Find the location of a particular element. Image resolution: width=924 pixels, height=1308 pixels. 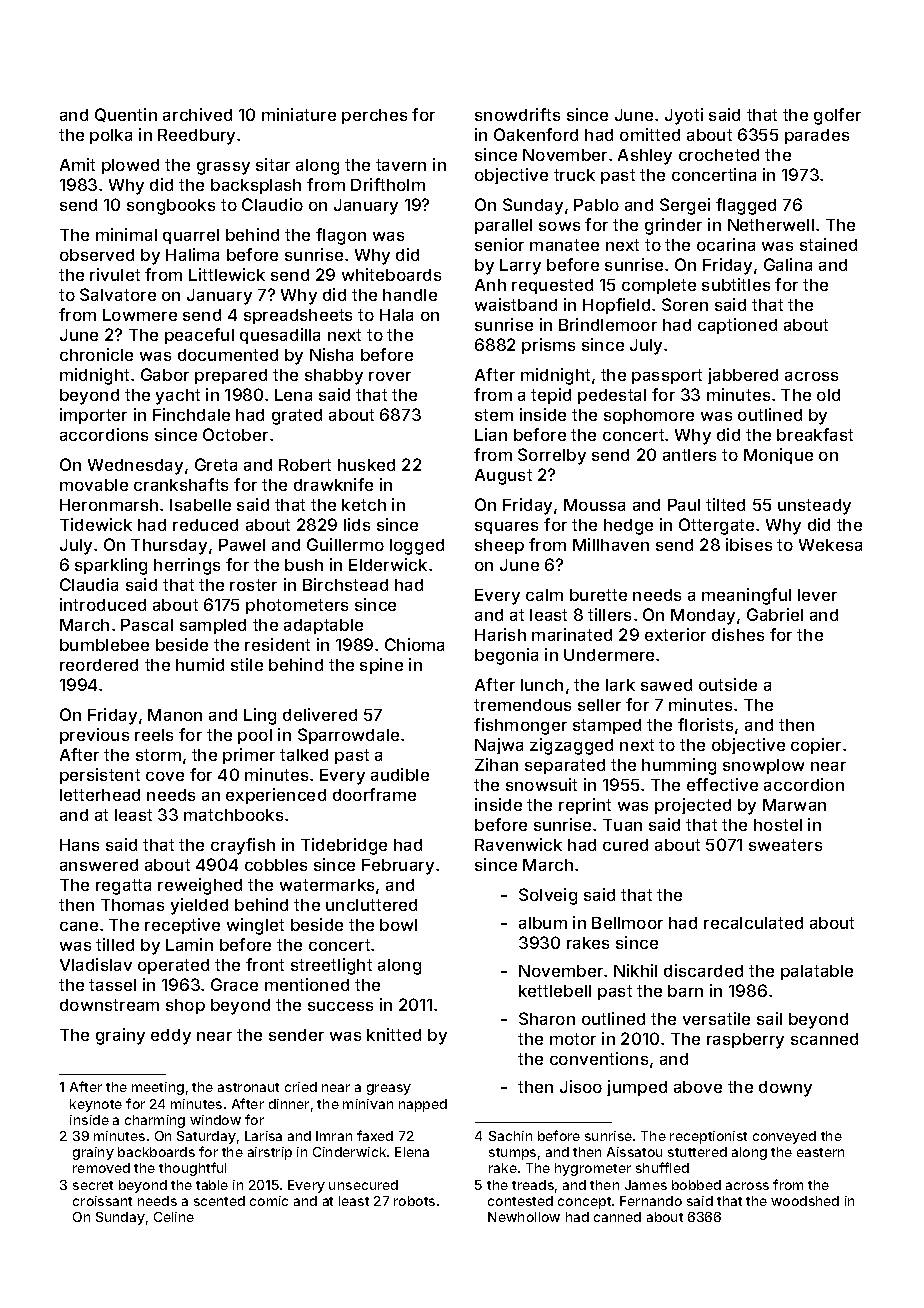

breakfast is located at coordinates (815, 434).
